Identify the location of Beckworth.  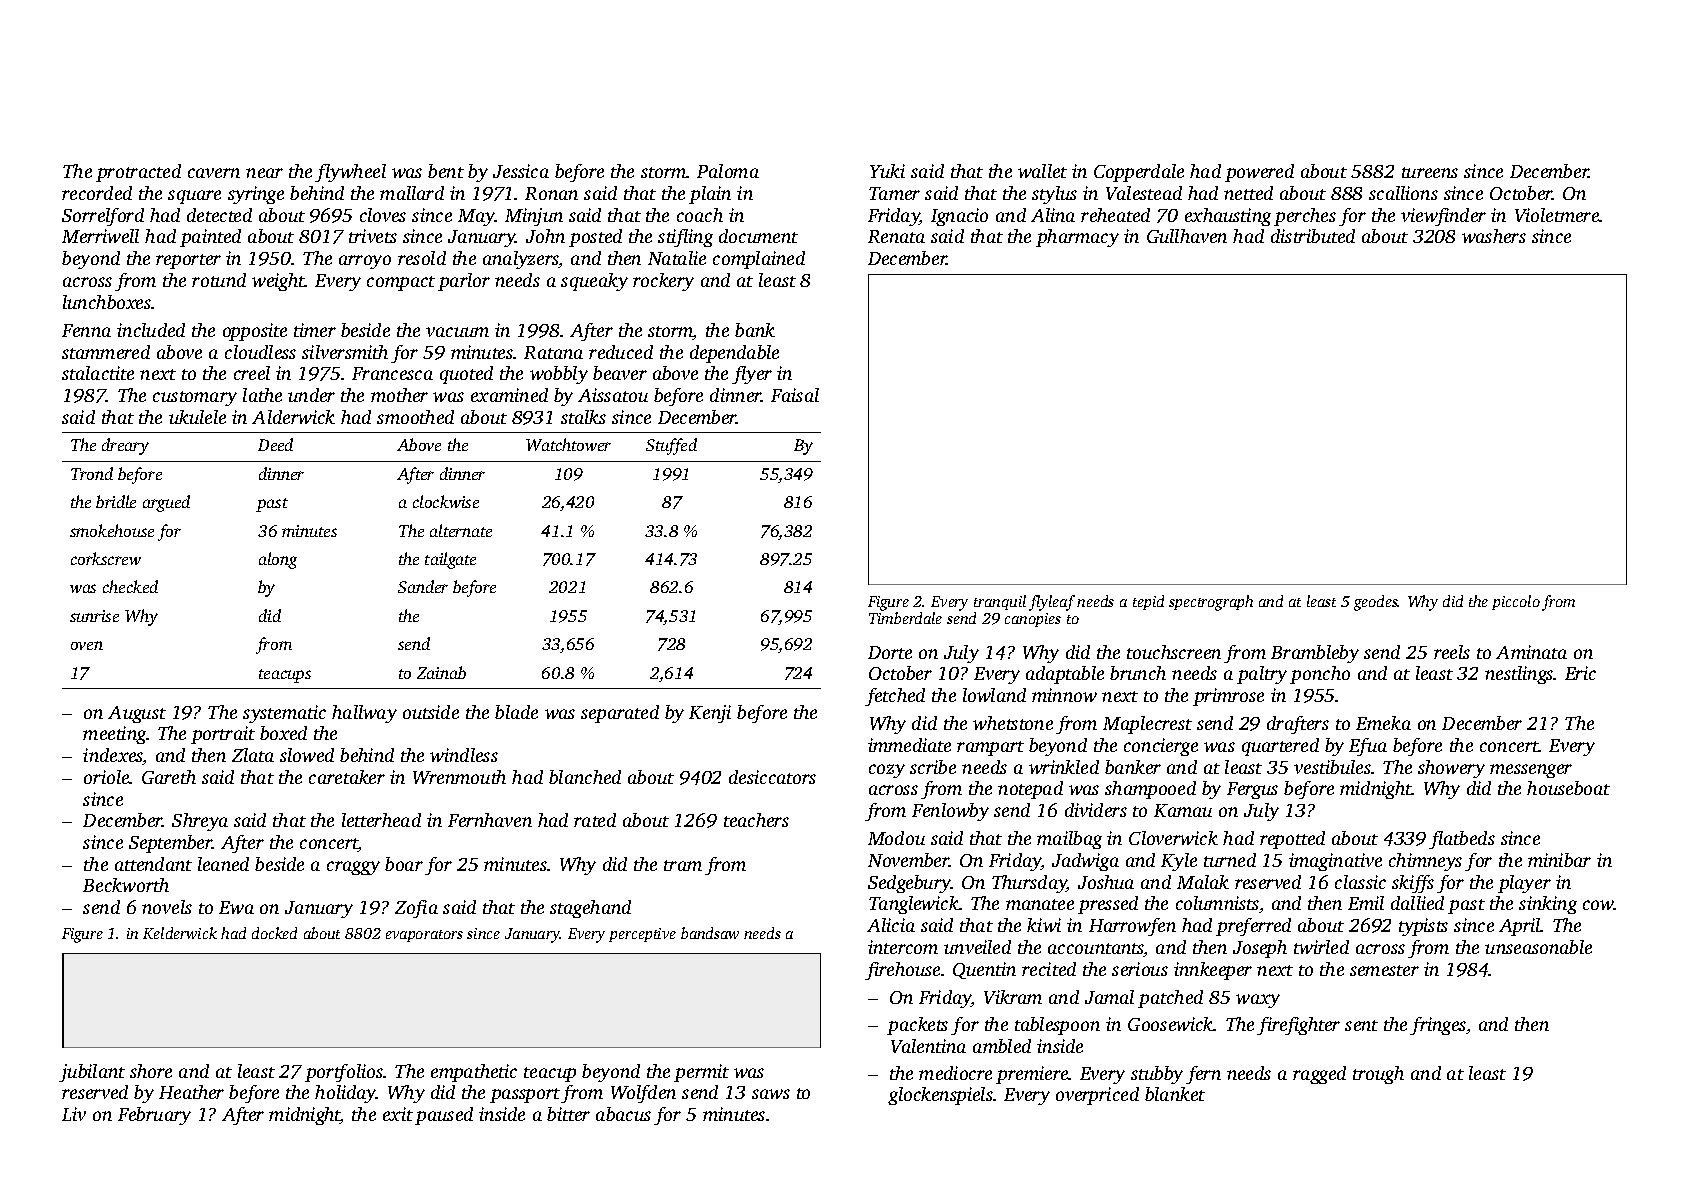
(126, 885).
